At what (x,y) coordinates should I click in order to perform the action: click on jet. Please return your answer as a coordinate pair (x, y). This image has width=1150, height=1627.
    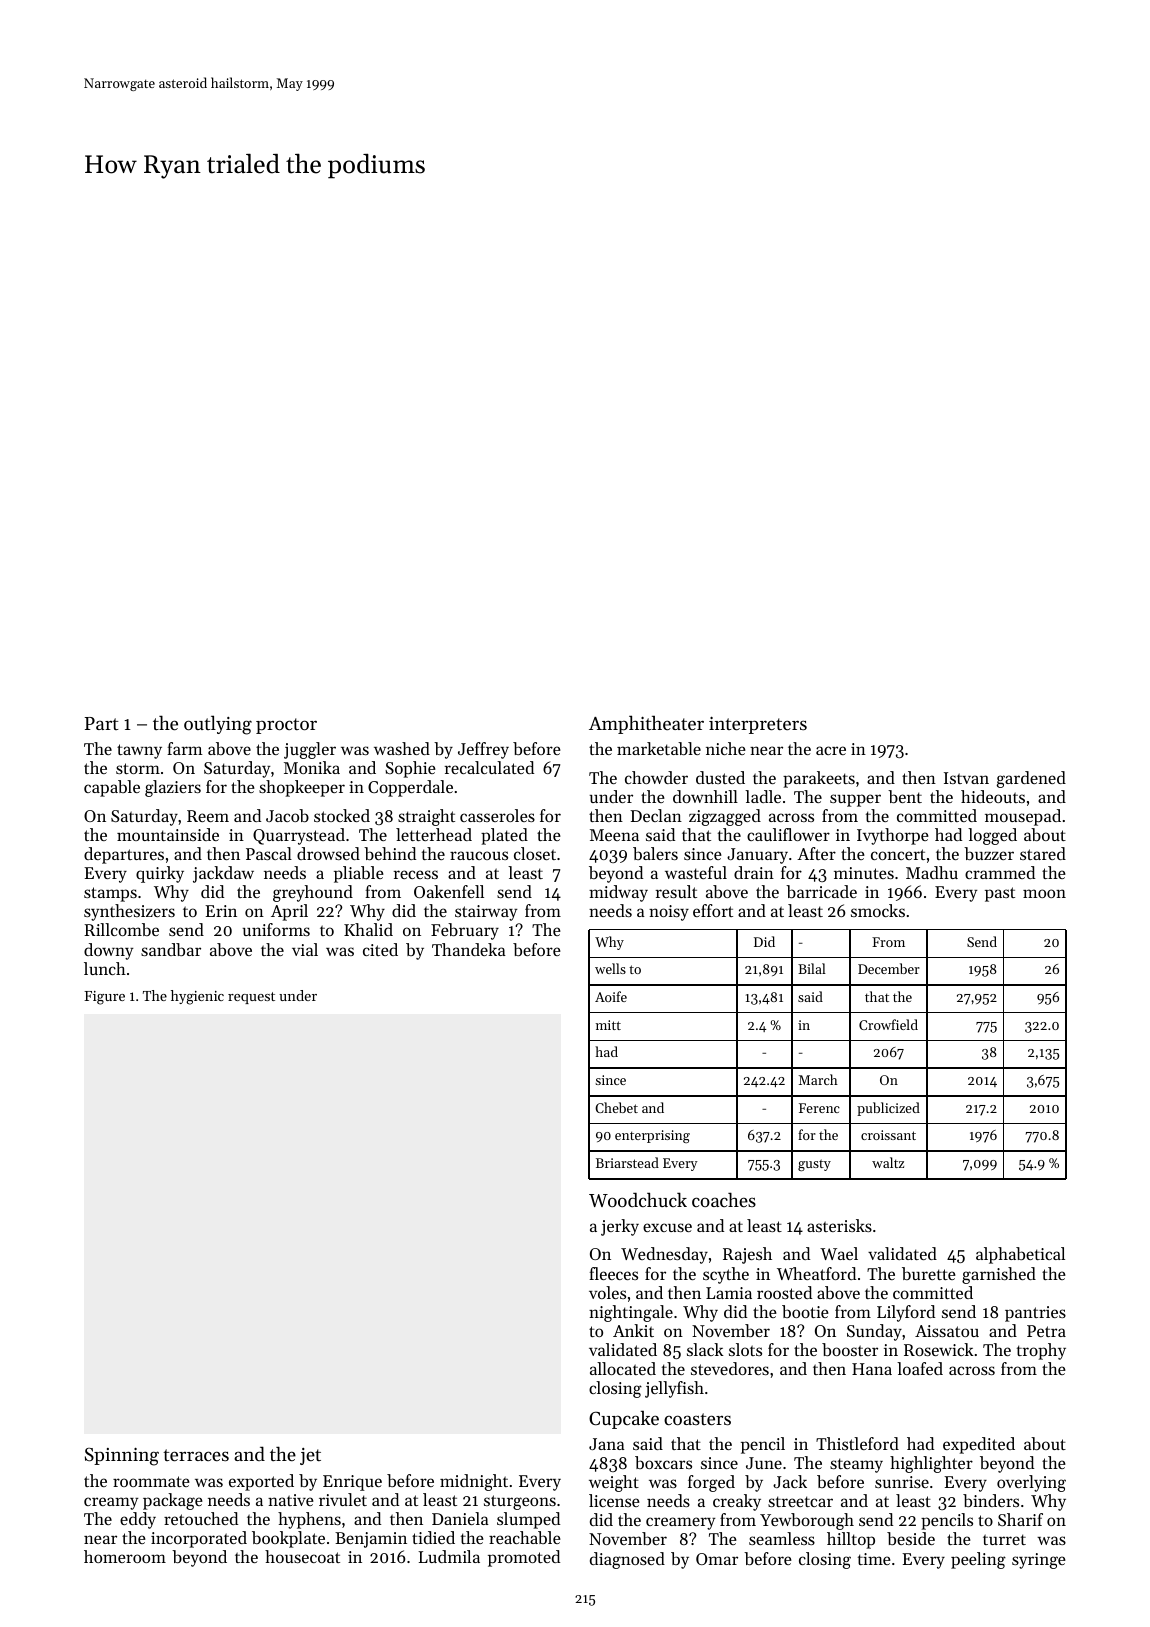
    Looking at the image, I should click on (310, 1456).
